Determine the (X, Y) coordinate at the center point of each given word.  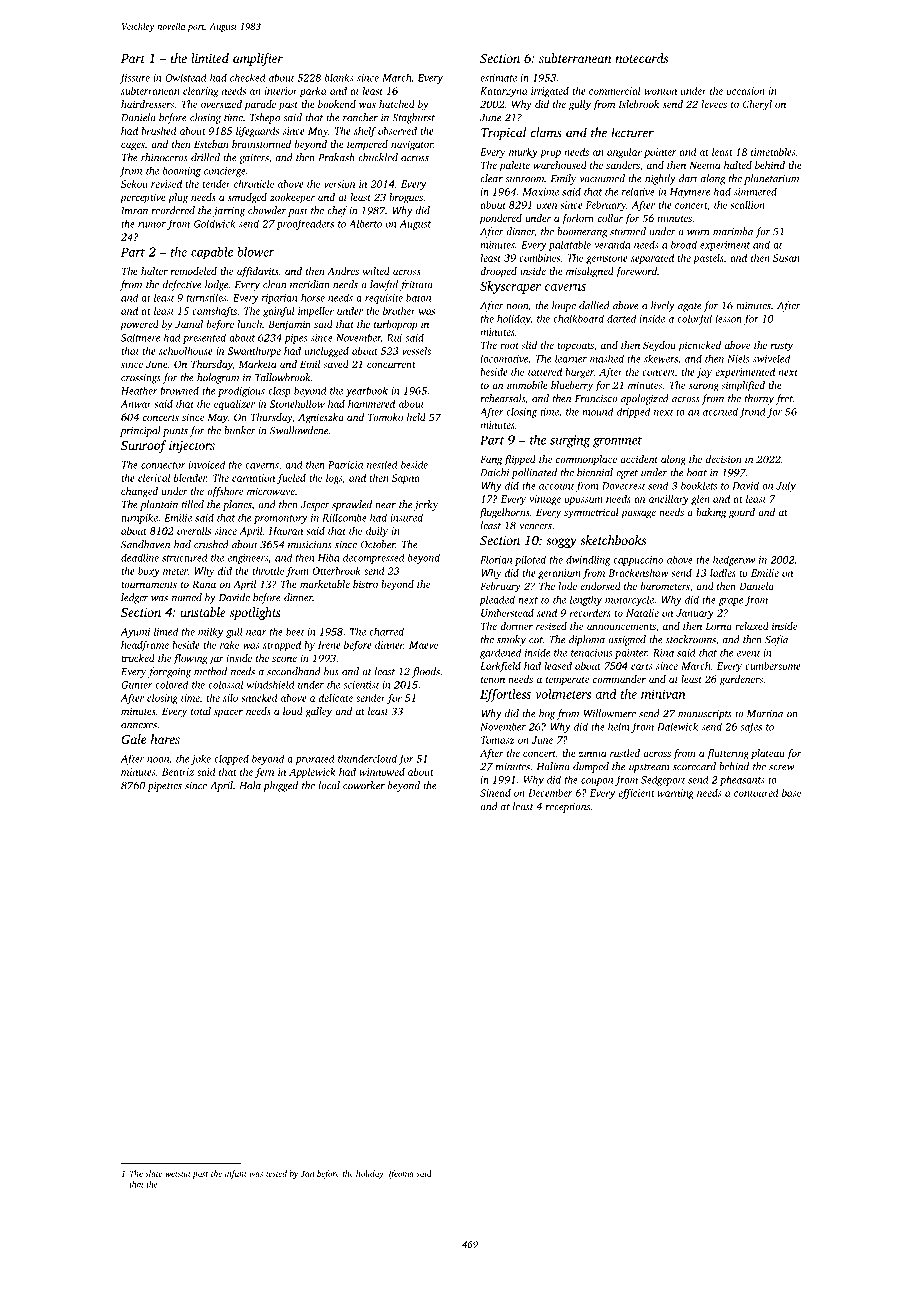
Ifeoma (401, 1174)
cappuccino (638, 561)
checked (248, 77)
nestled (382, 464)
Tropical (503, 133)
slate (153, 1173)
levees (714, 104)
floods (426, 672)
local (329, 785)
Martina (765, 714)
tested (276, 1173)
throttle (268, 571)
